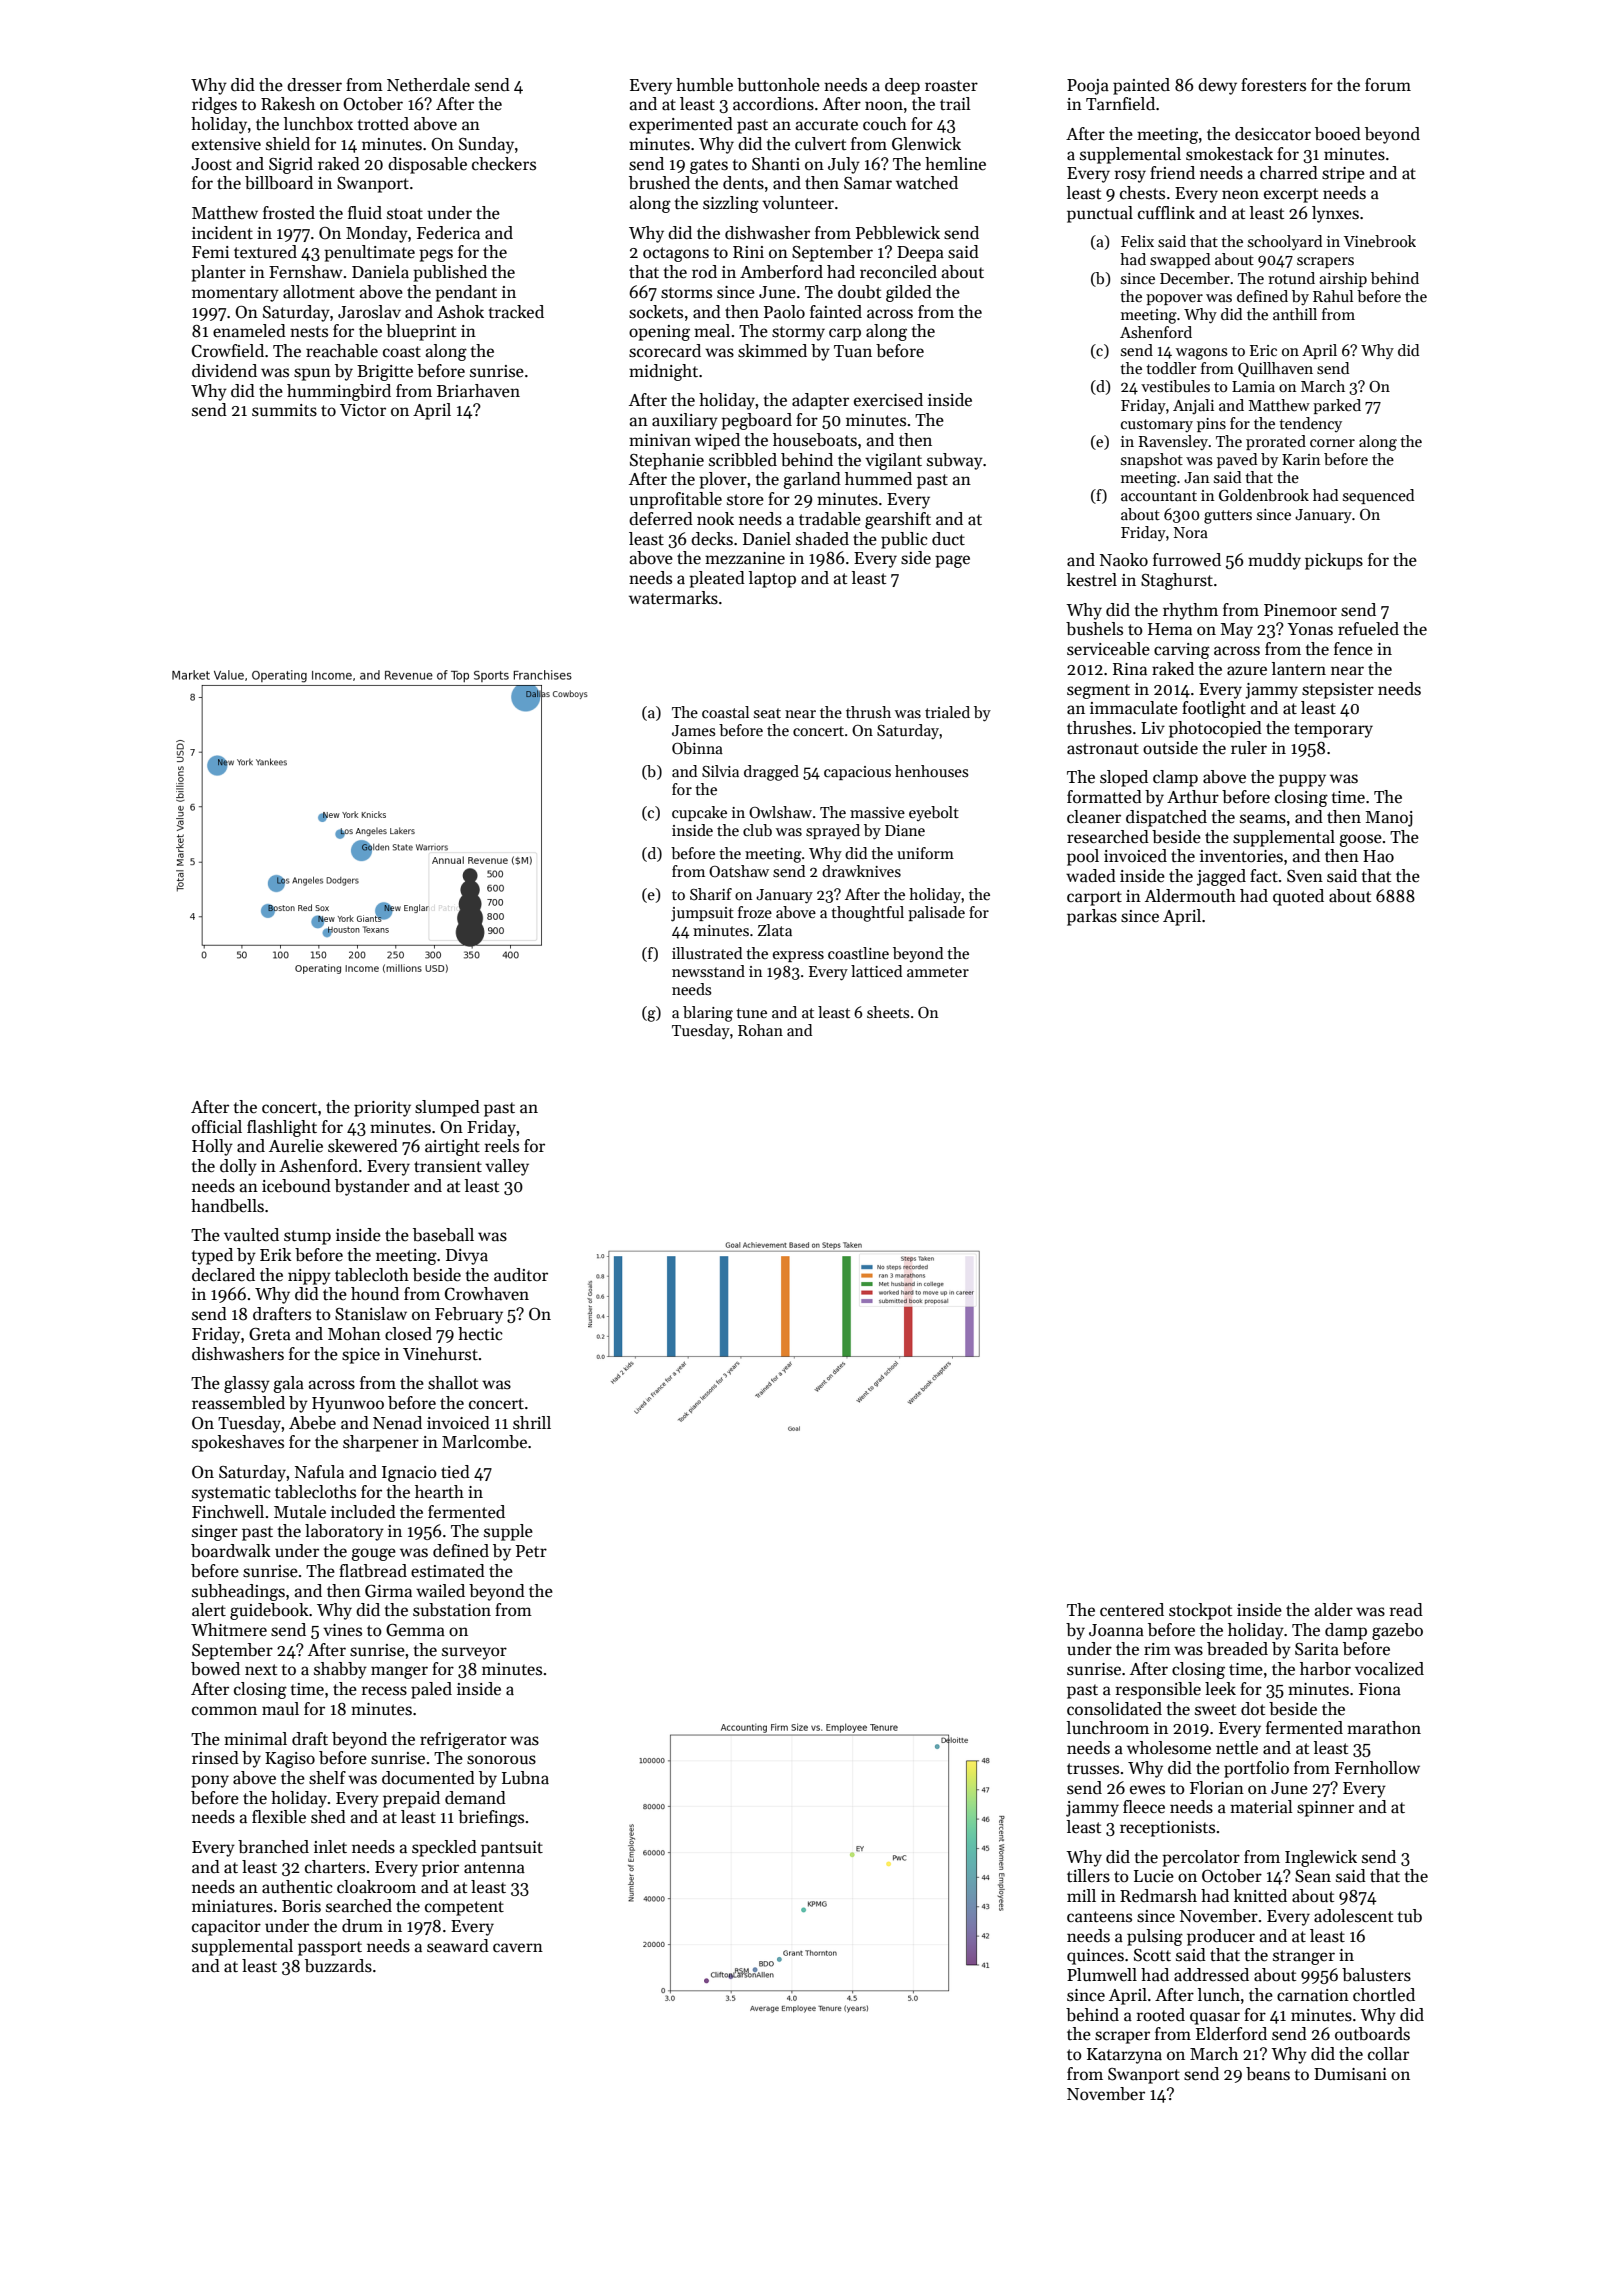  I want to click on summits, so click(284, 410).
